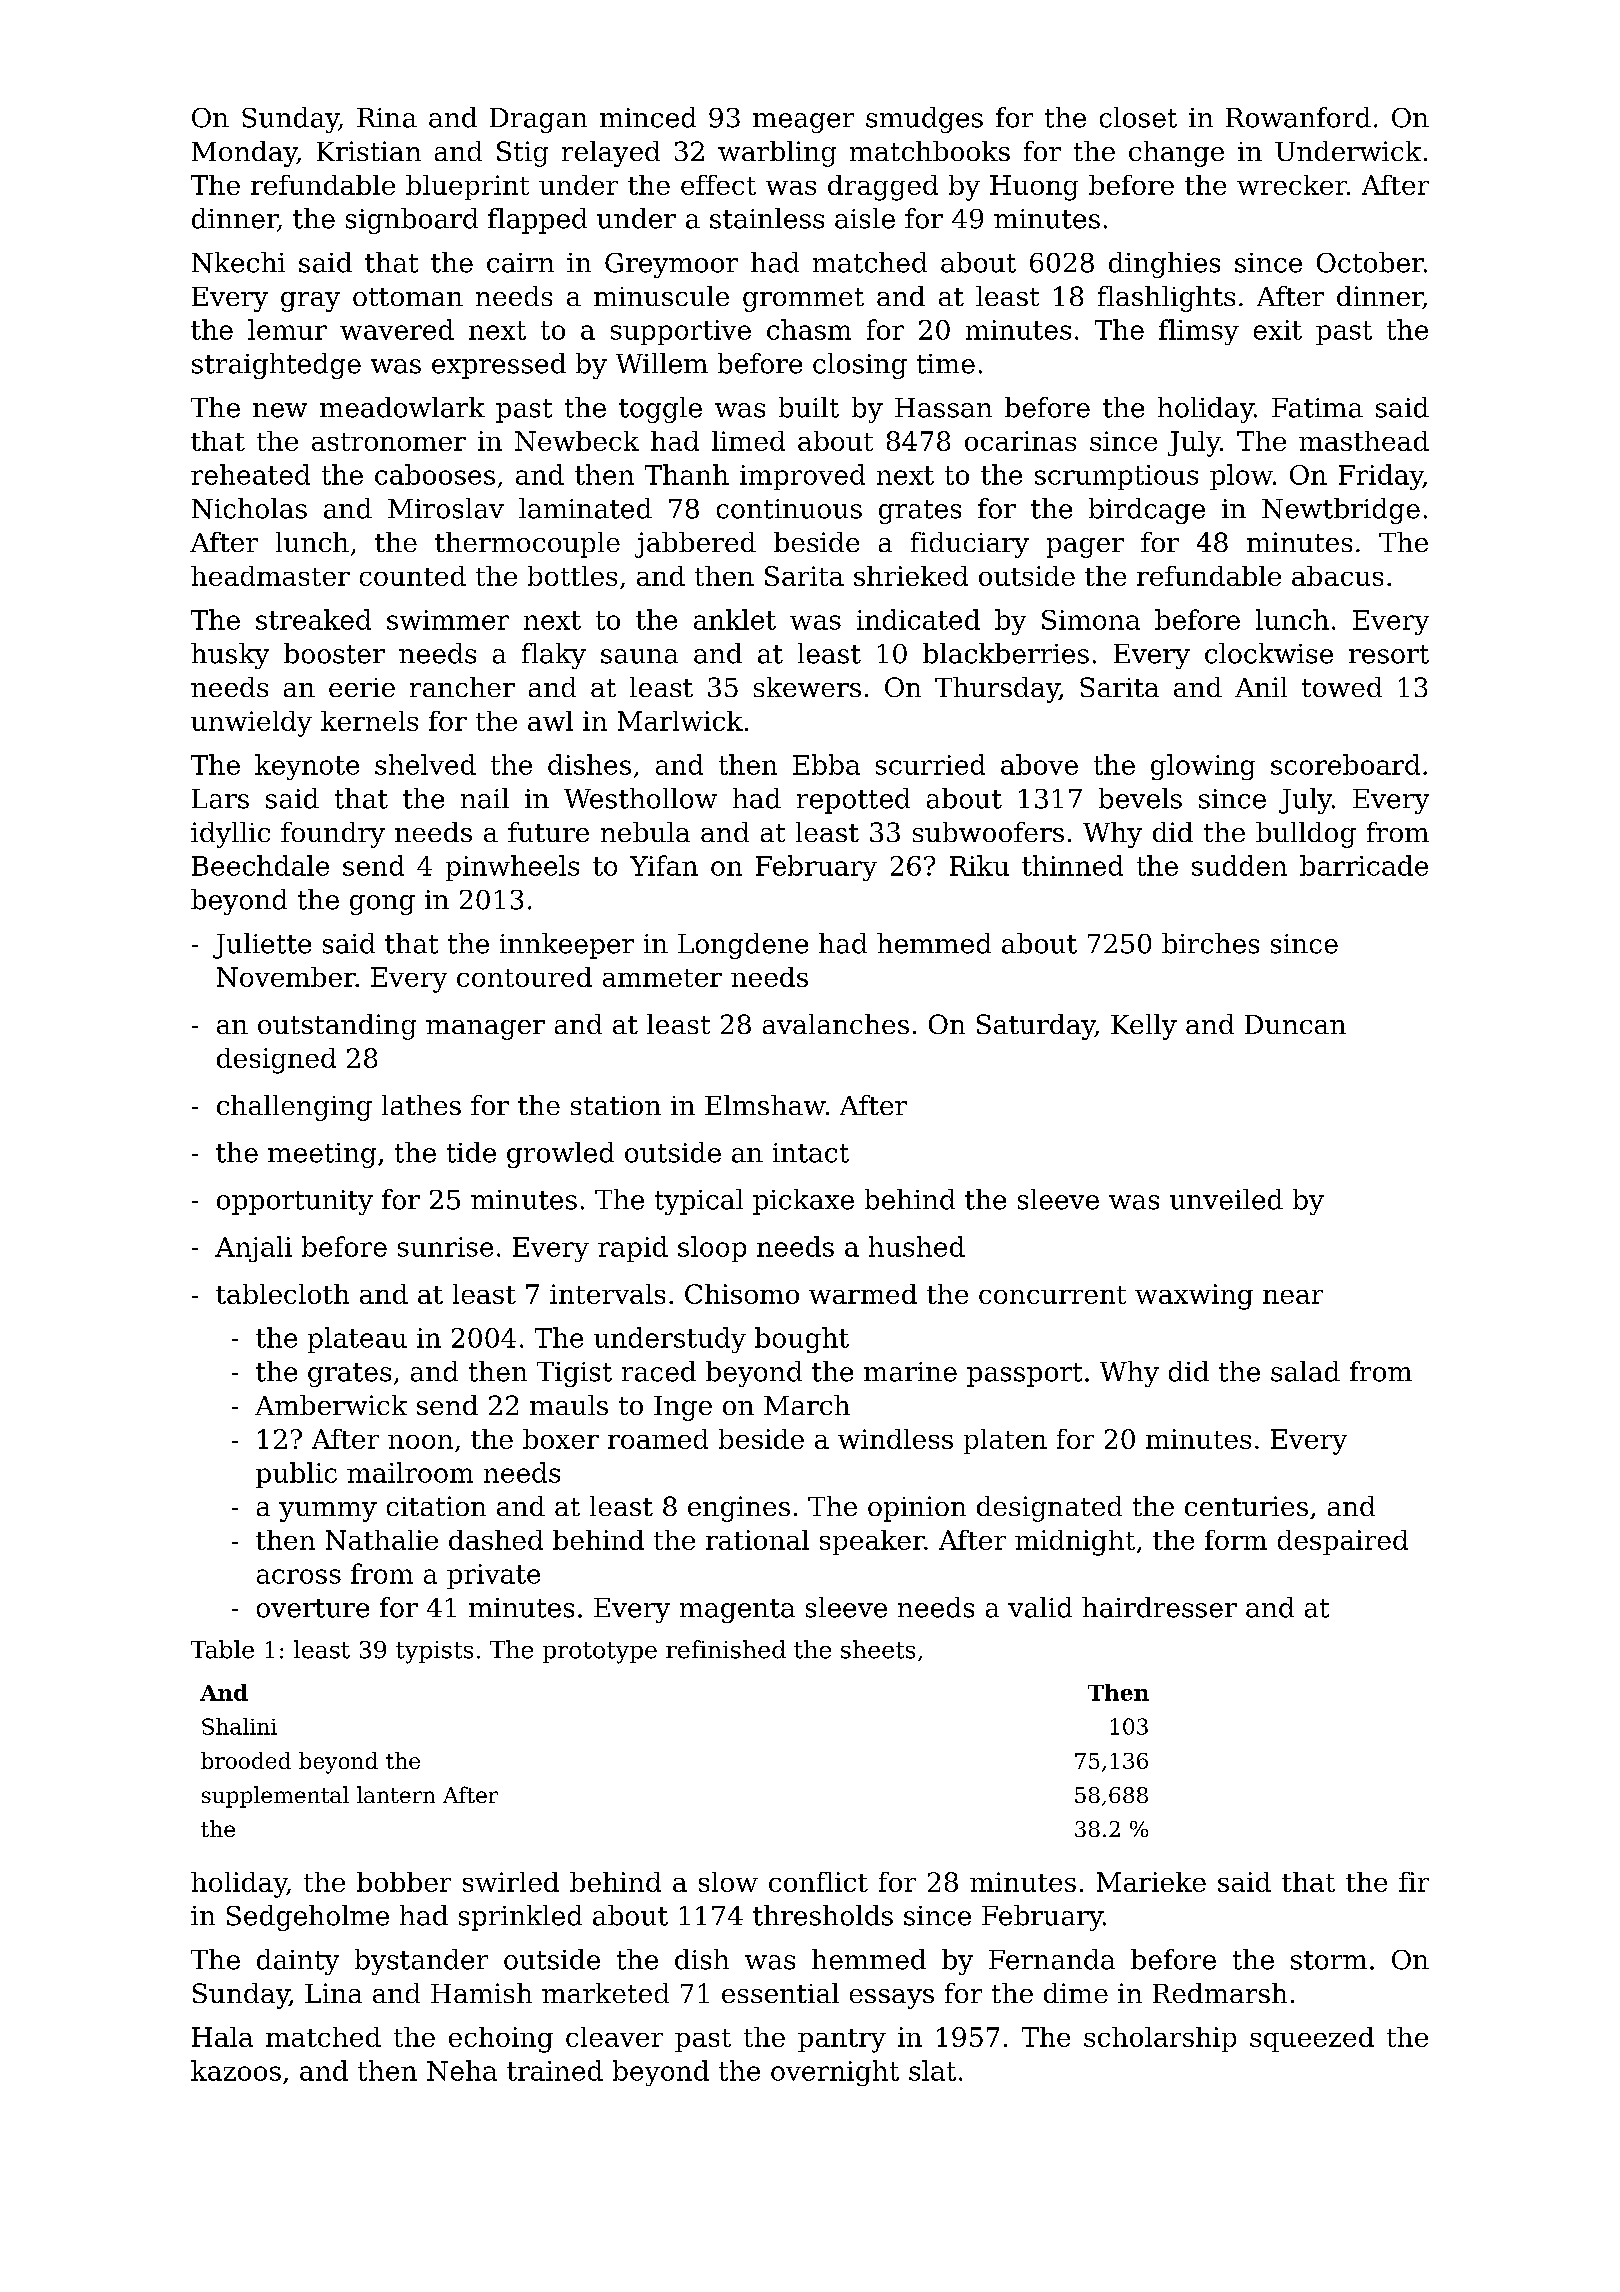 This screenshot has height=2292, width=1620. I want to click on Simona, so click(1091, 620).
